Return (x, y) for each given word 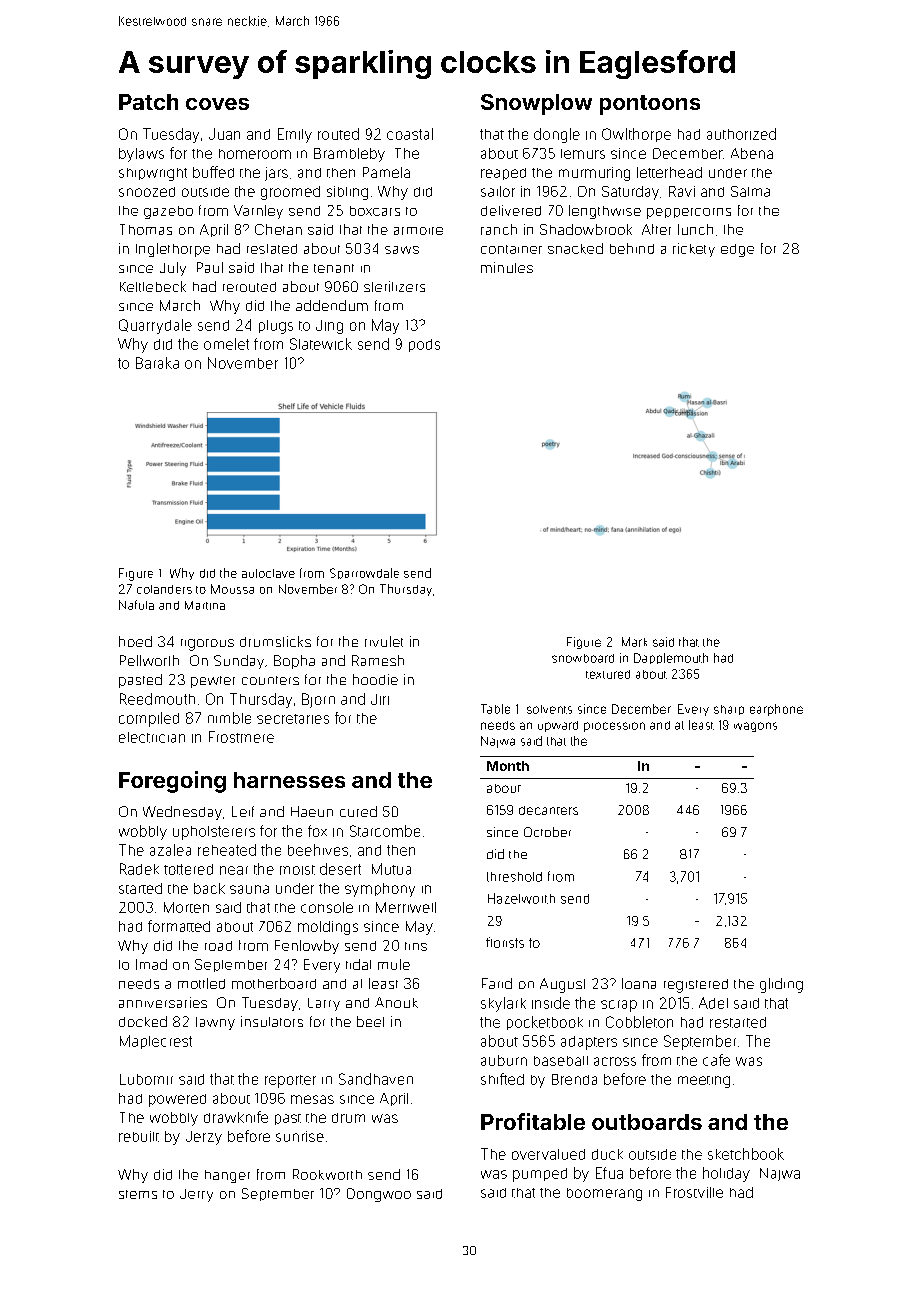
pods (424, 345)
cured (358, 811)
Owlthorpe (636, 135)
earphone (776, 710)
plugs (276, 327)
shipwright (153, 174)
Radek (139, 869)
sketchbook (746, 1154)
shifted (502, 1079)
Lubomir (146, 1079)
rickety (694, 250)
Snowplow (536, 104)
